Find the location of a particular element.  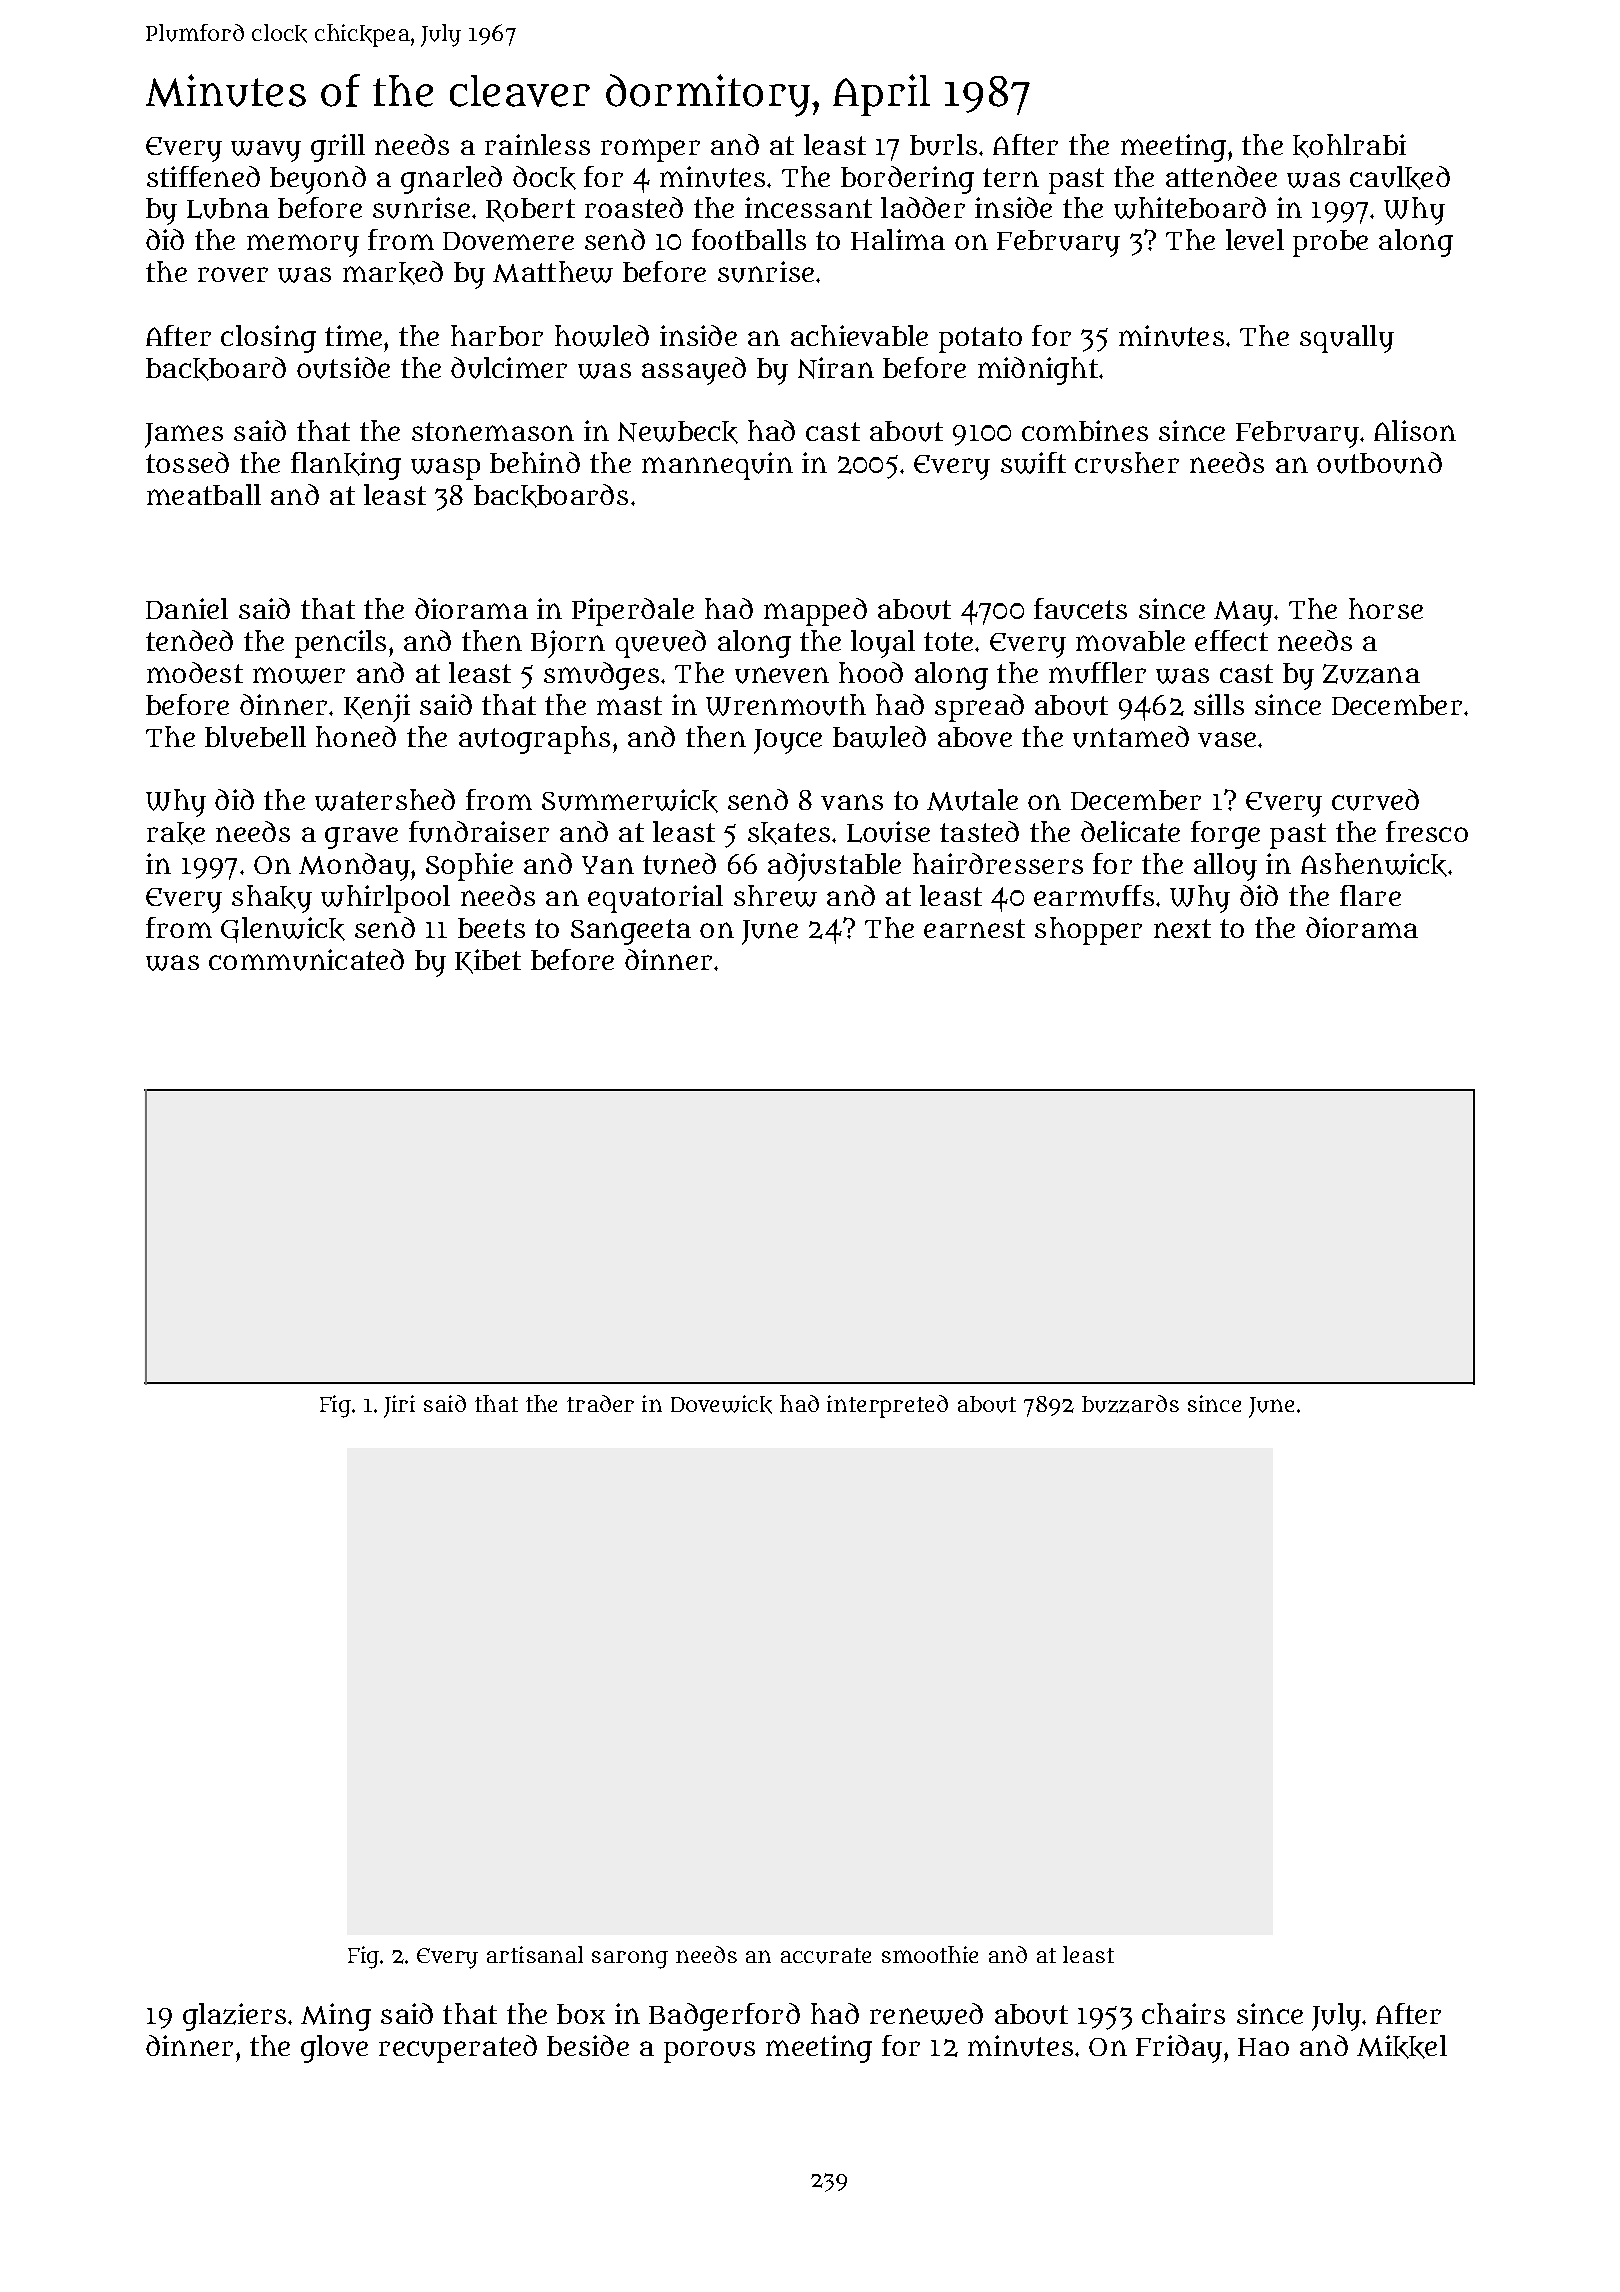

interpreted is located at coordinates (887, 1406).
